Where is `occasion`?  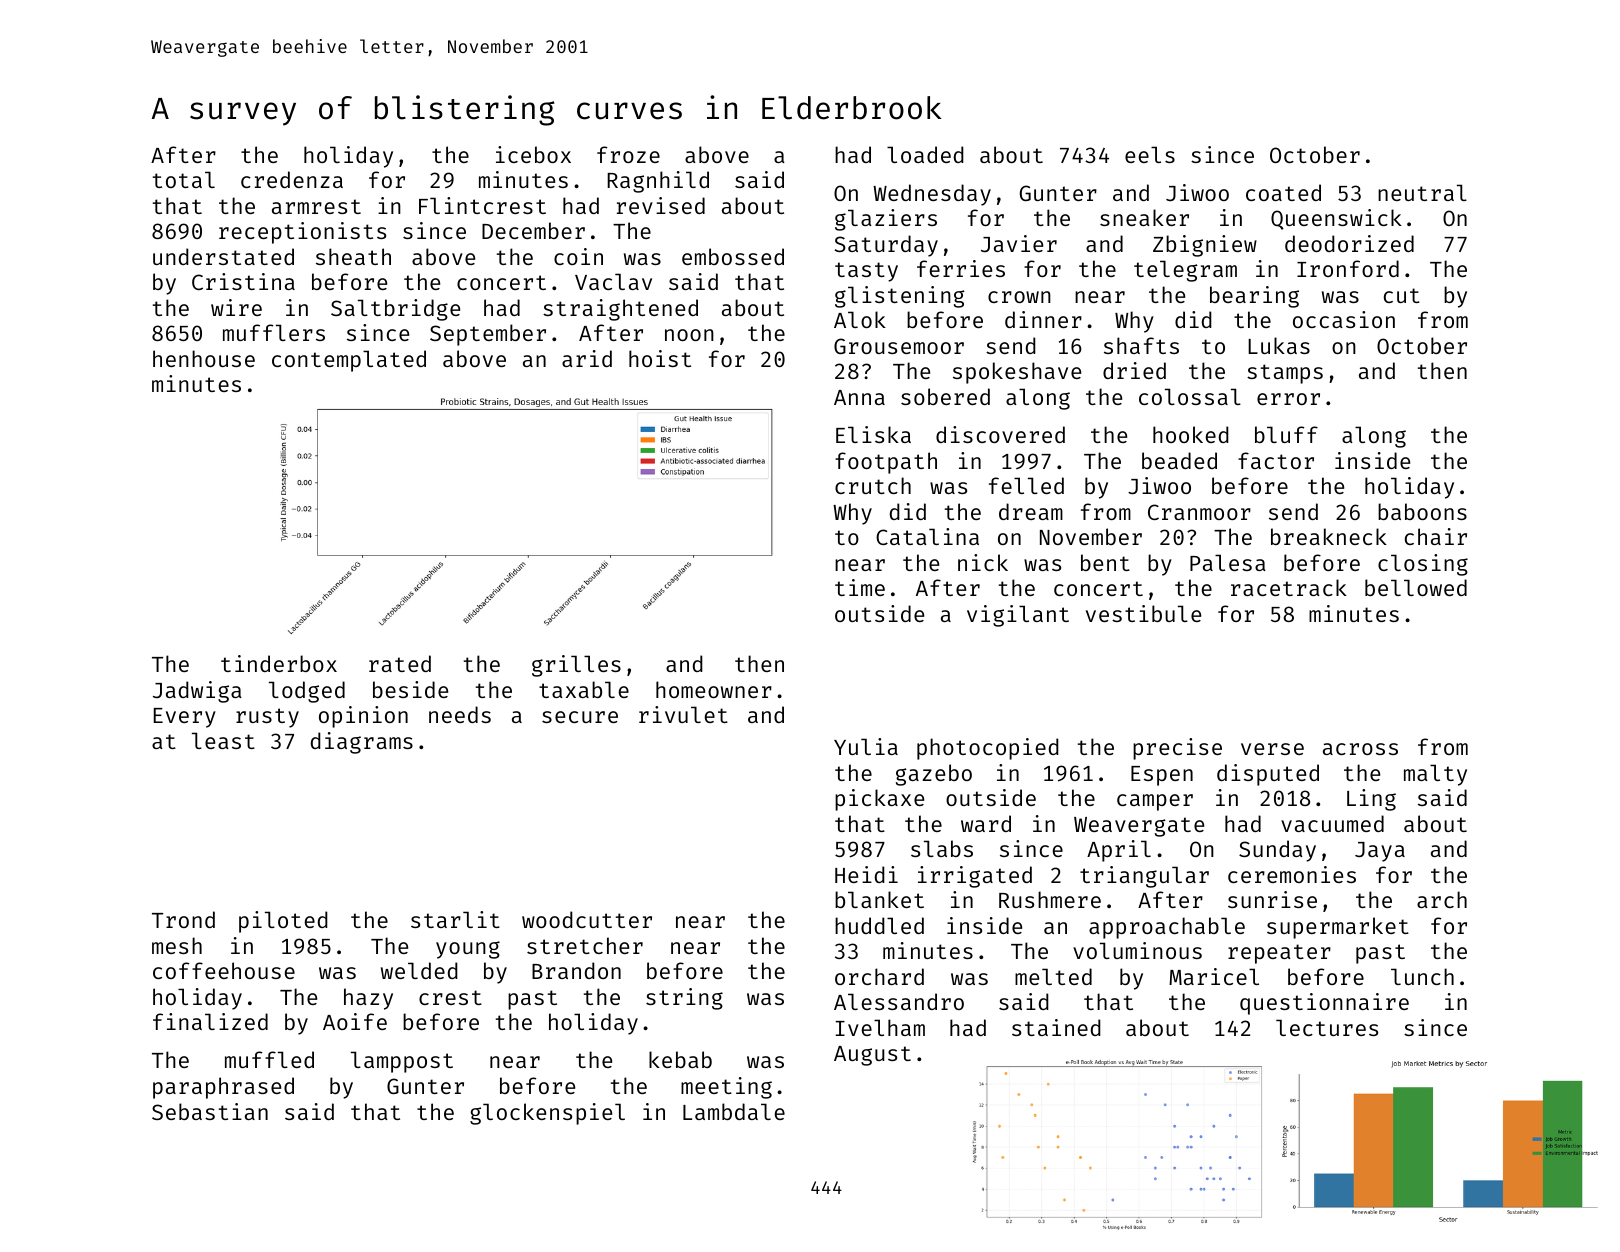
occasion is located at coordinates (1344, 319).
